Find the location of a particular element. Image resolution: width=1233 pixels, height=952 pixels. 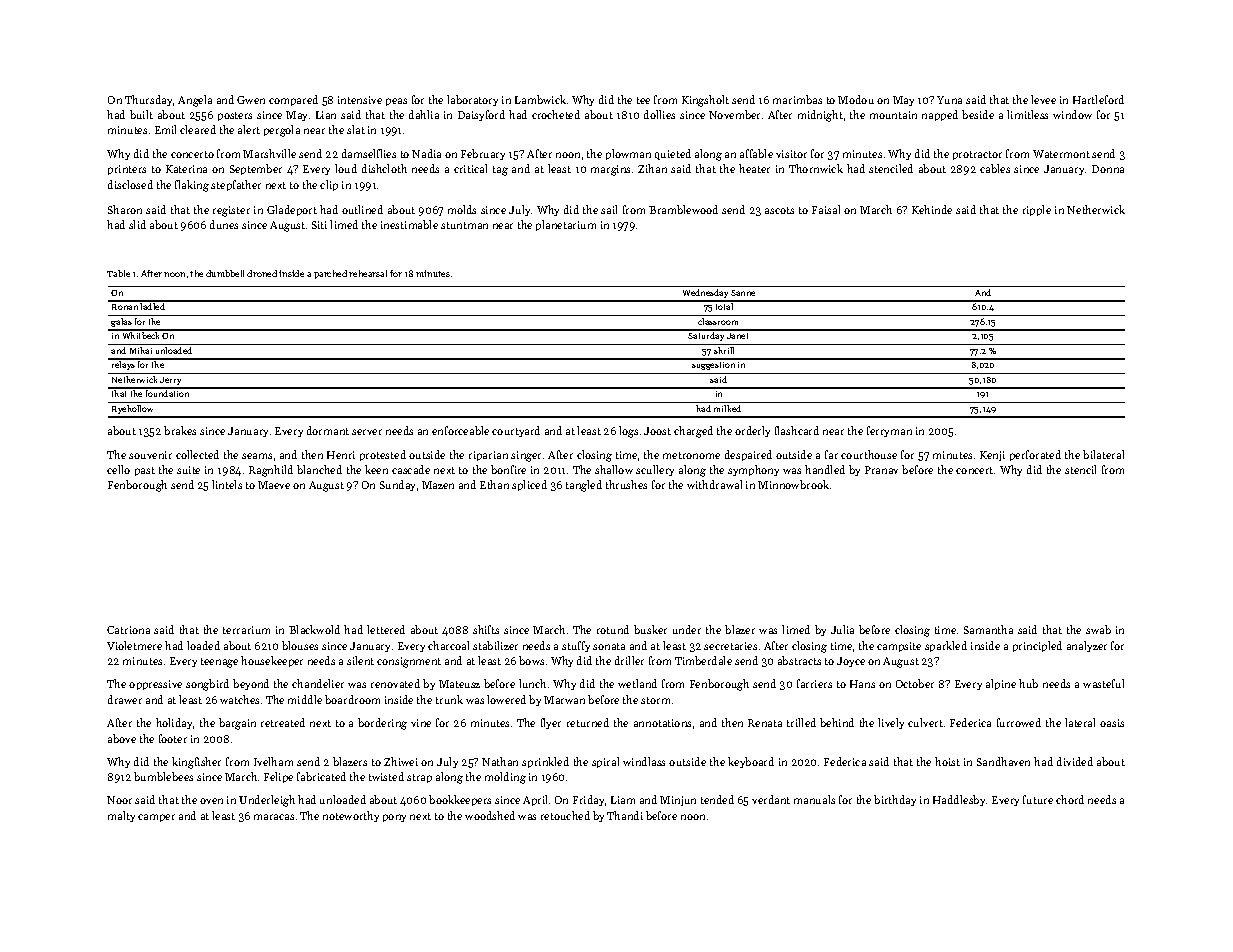

midnight is located at coordinates (820, 116).
